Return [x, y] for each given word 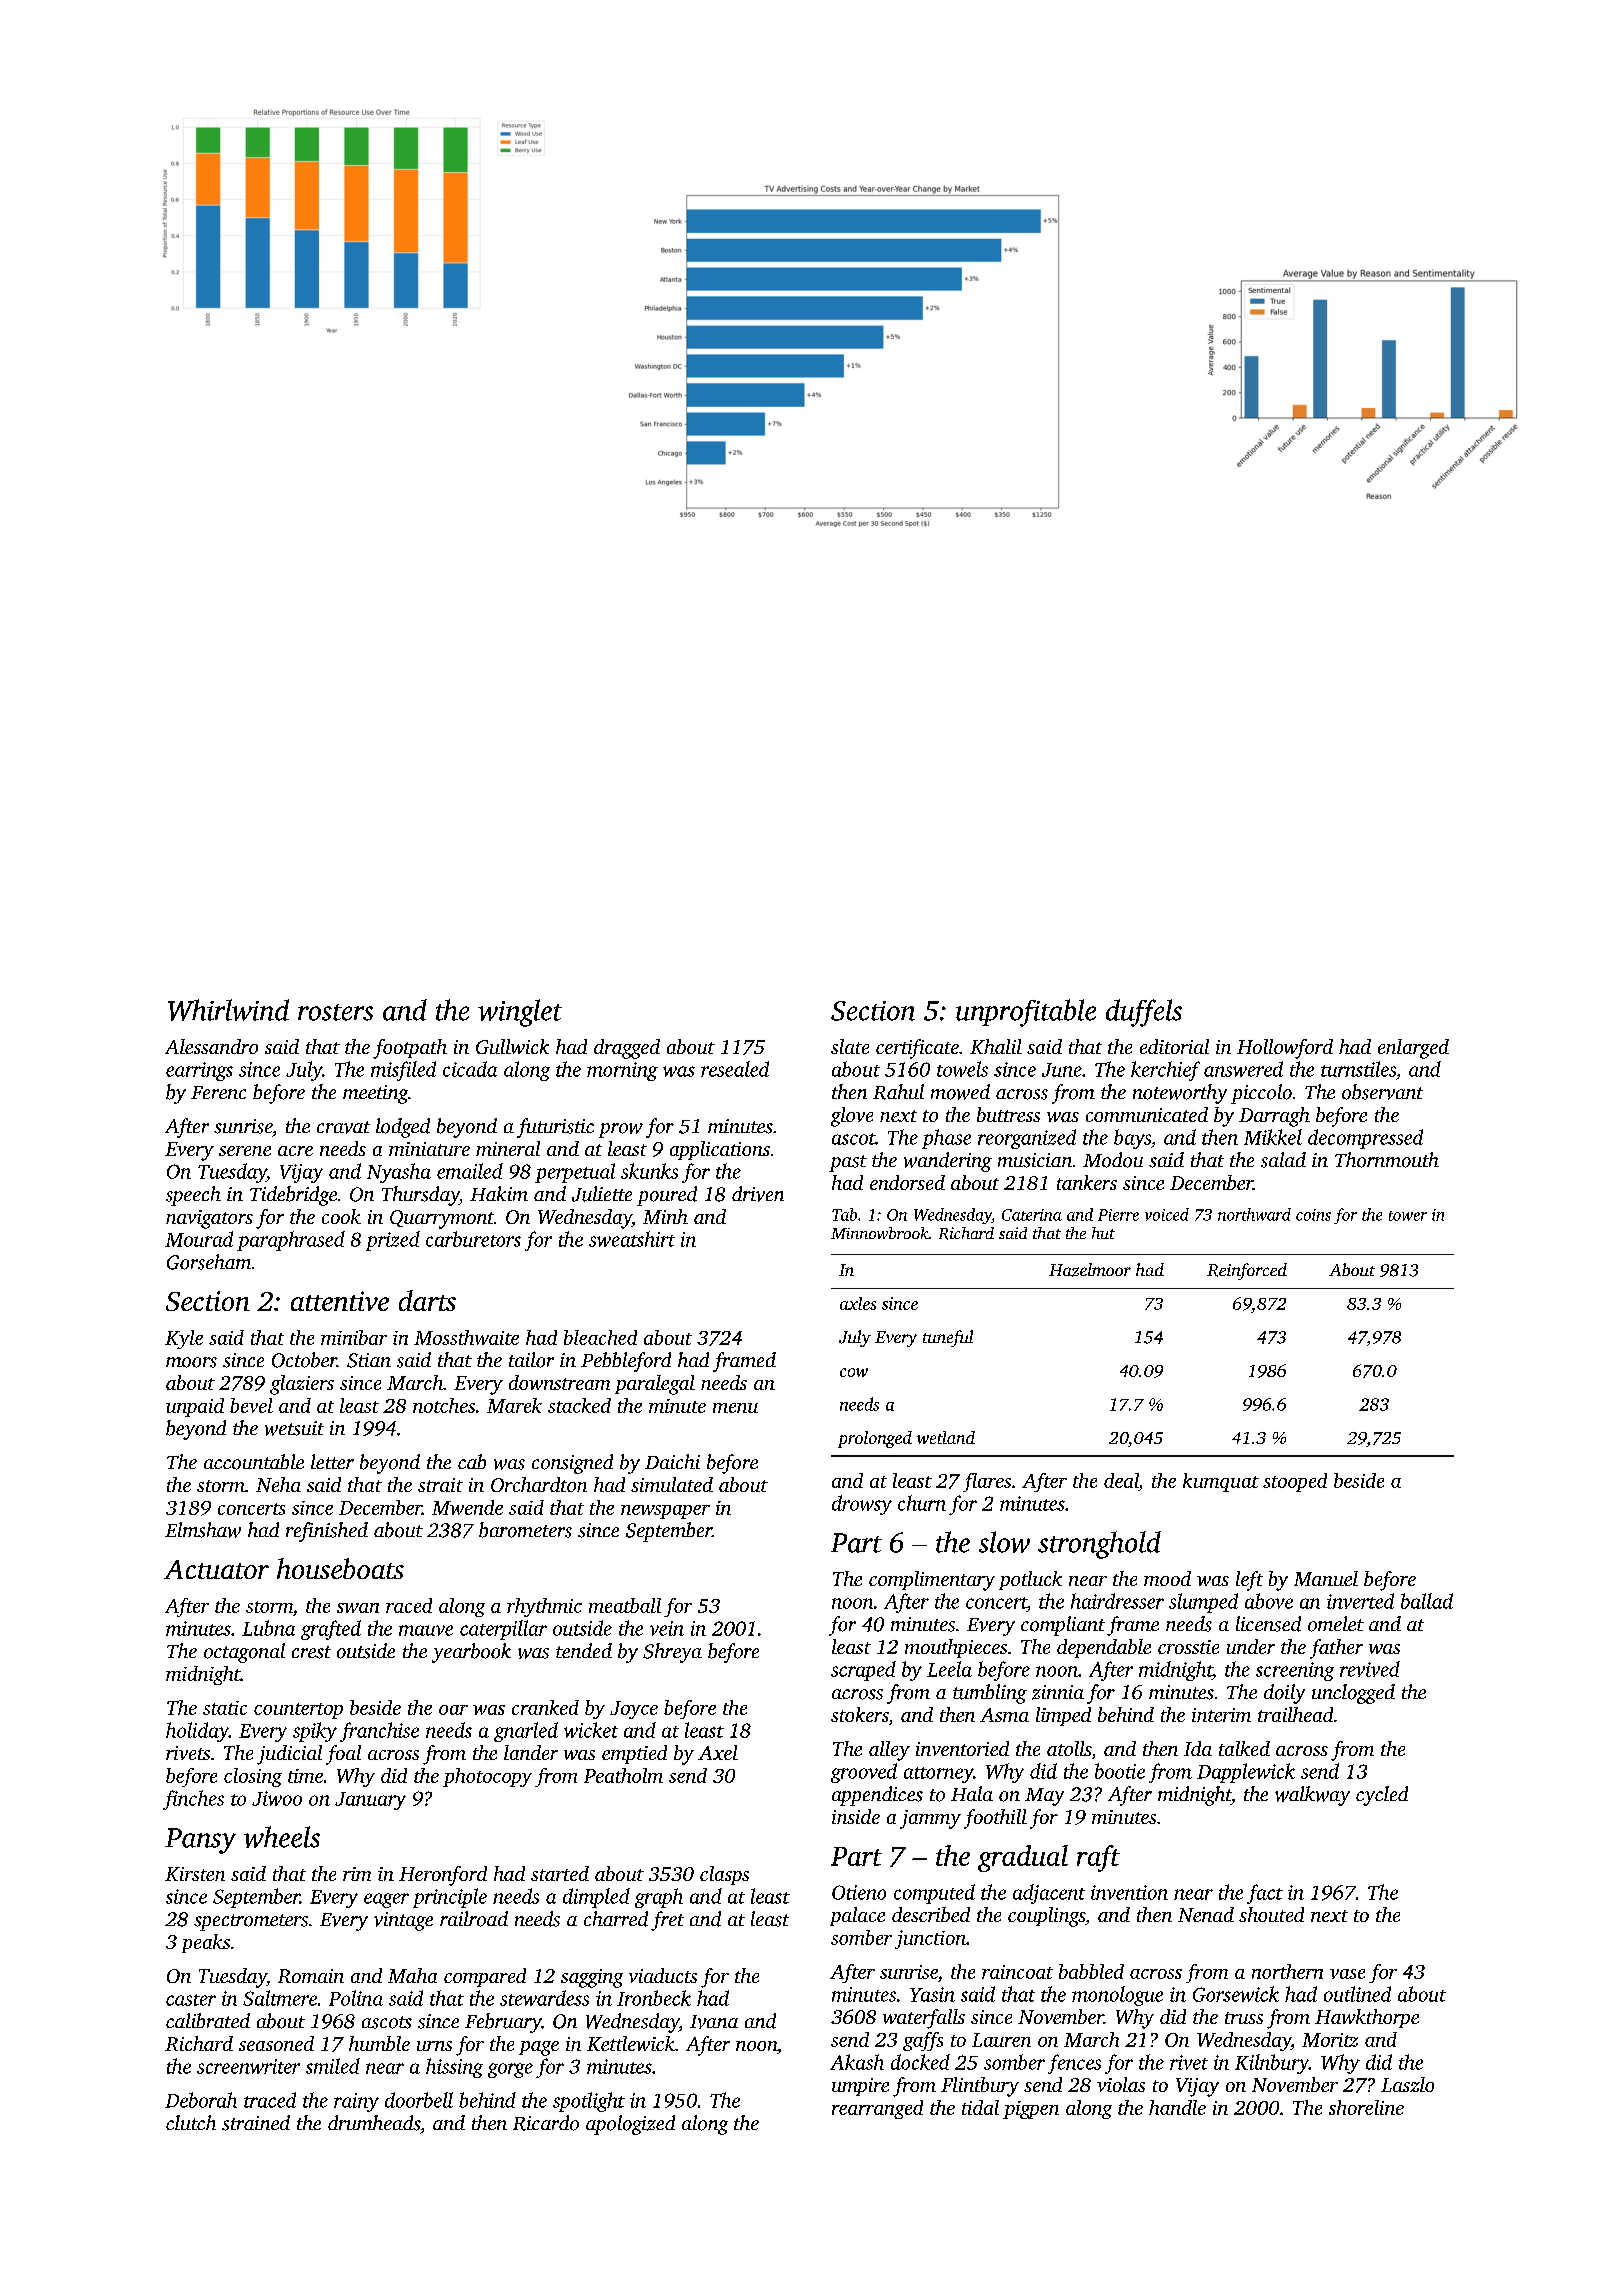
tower [1408, 1216]
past [848, 1163]
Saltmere [280, 1998]
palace [857, 1916]
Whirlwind [228, 1010]
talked [1244, 1748]
